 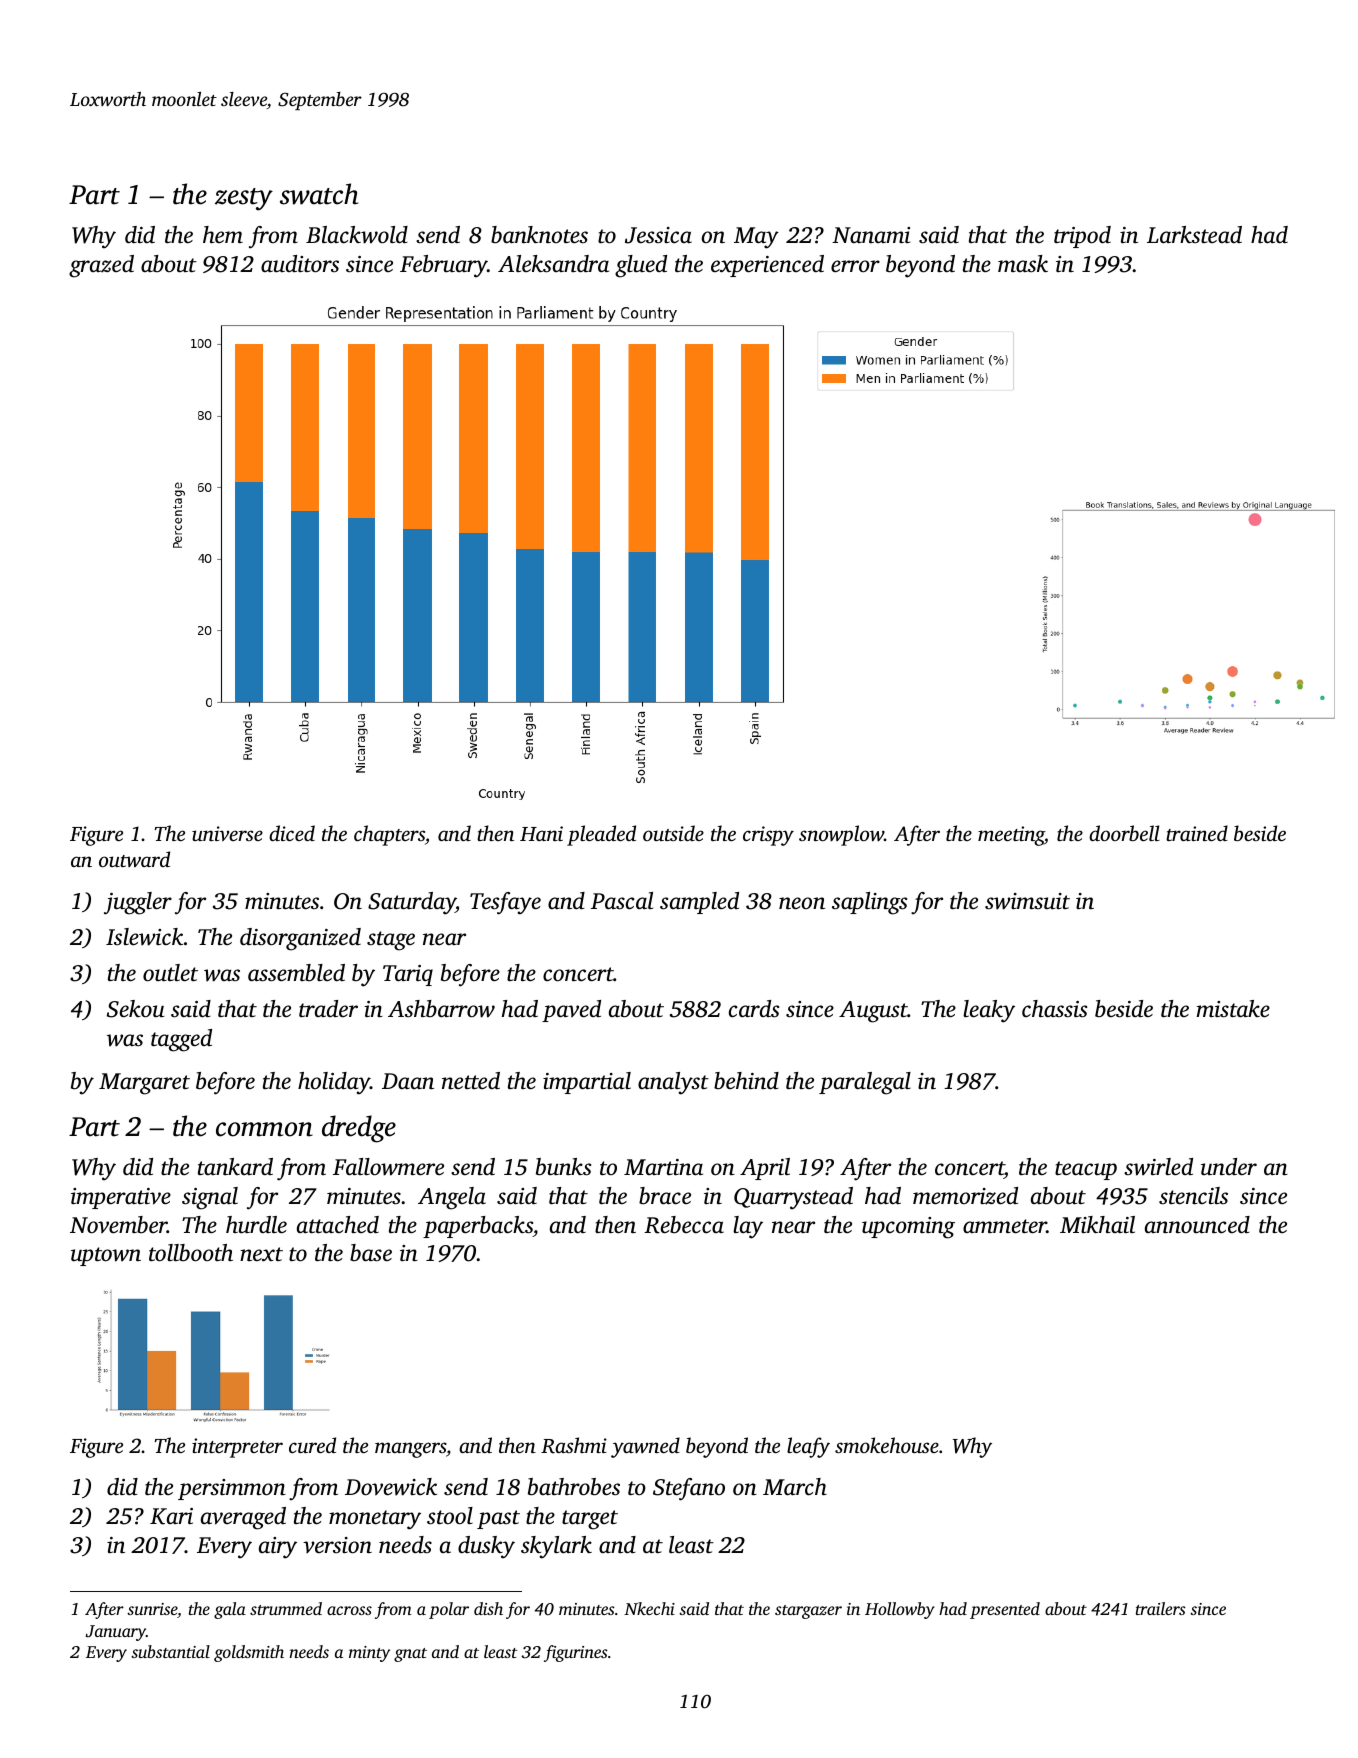 I want to click on imperative, so click(x=121, y=1198).
